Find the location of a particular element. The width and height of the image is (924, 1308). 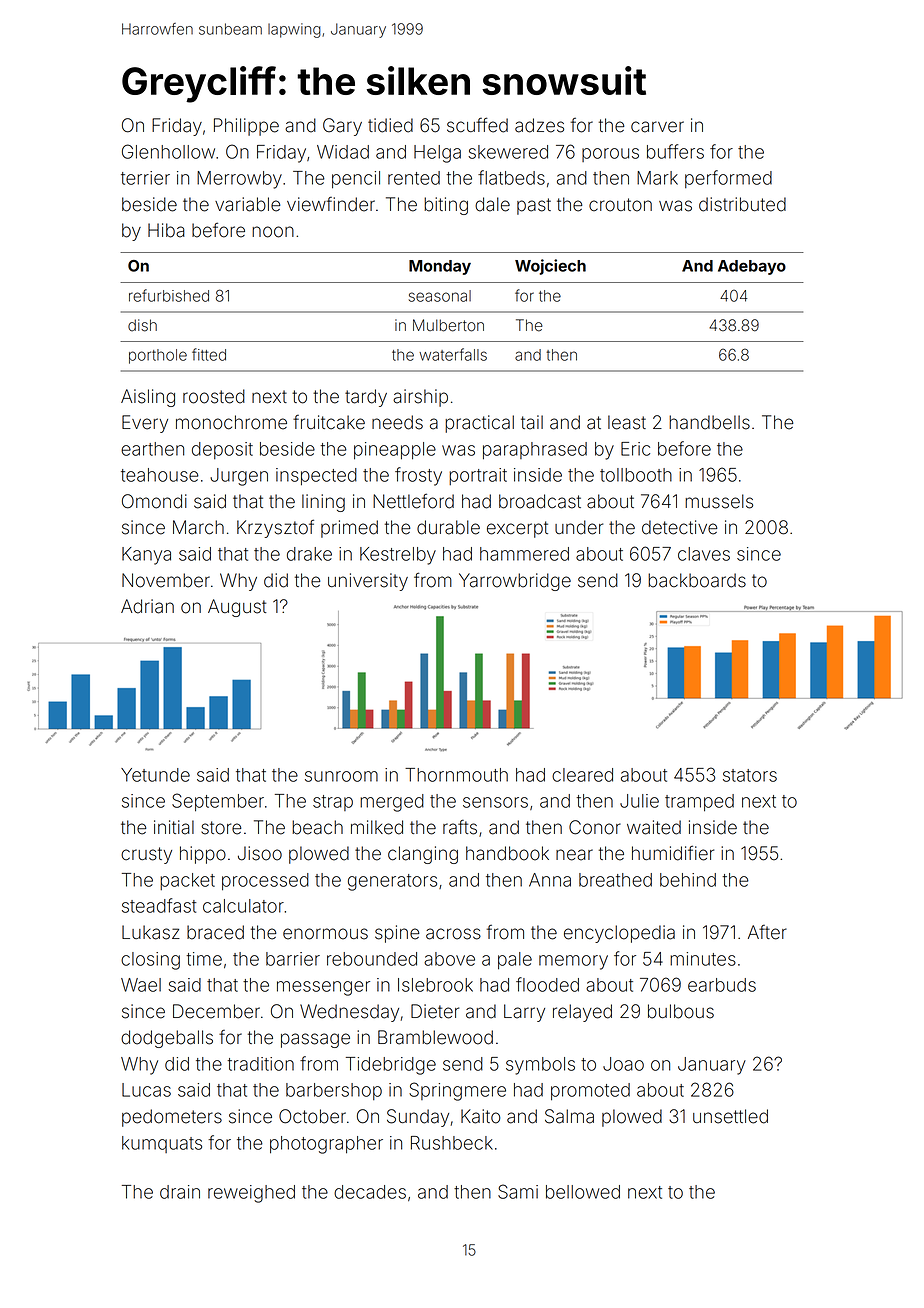

stators is located at coordinates (750, 775).
